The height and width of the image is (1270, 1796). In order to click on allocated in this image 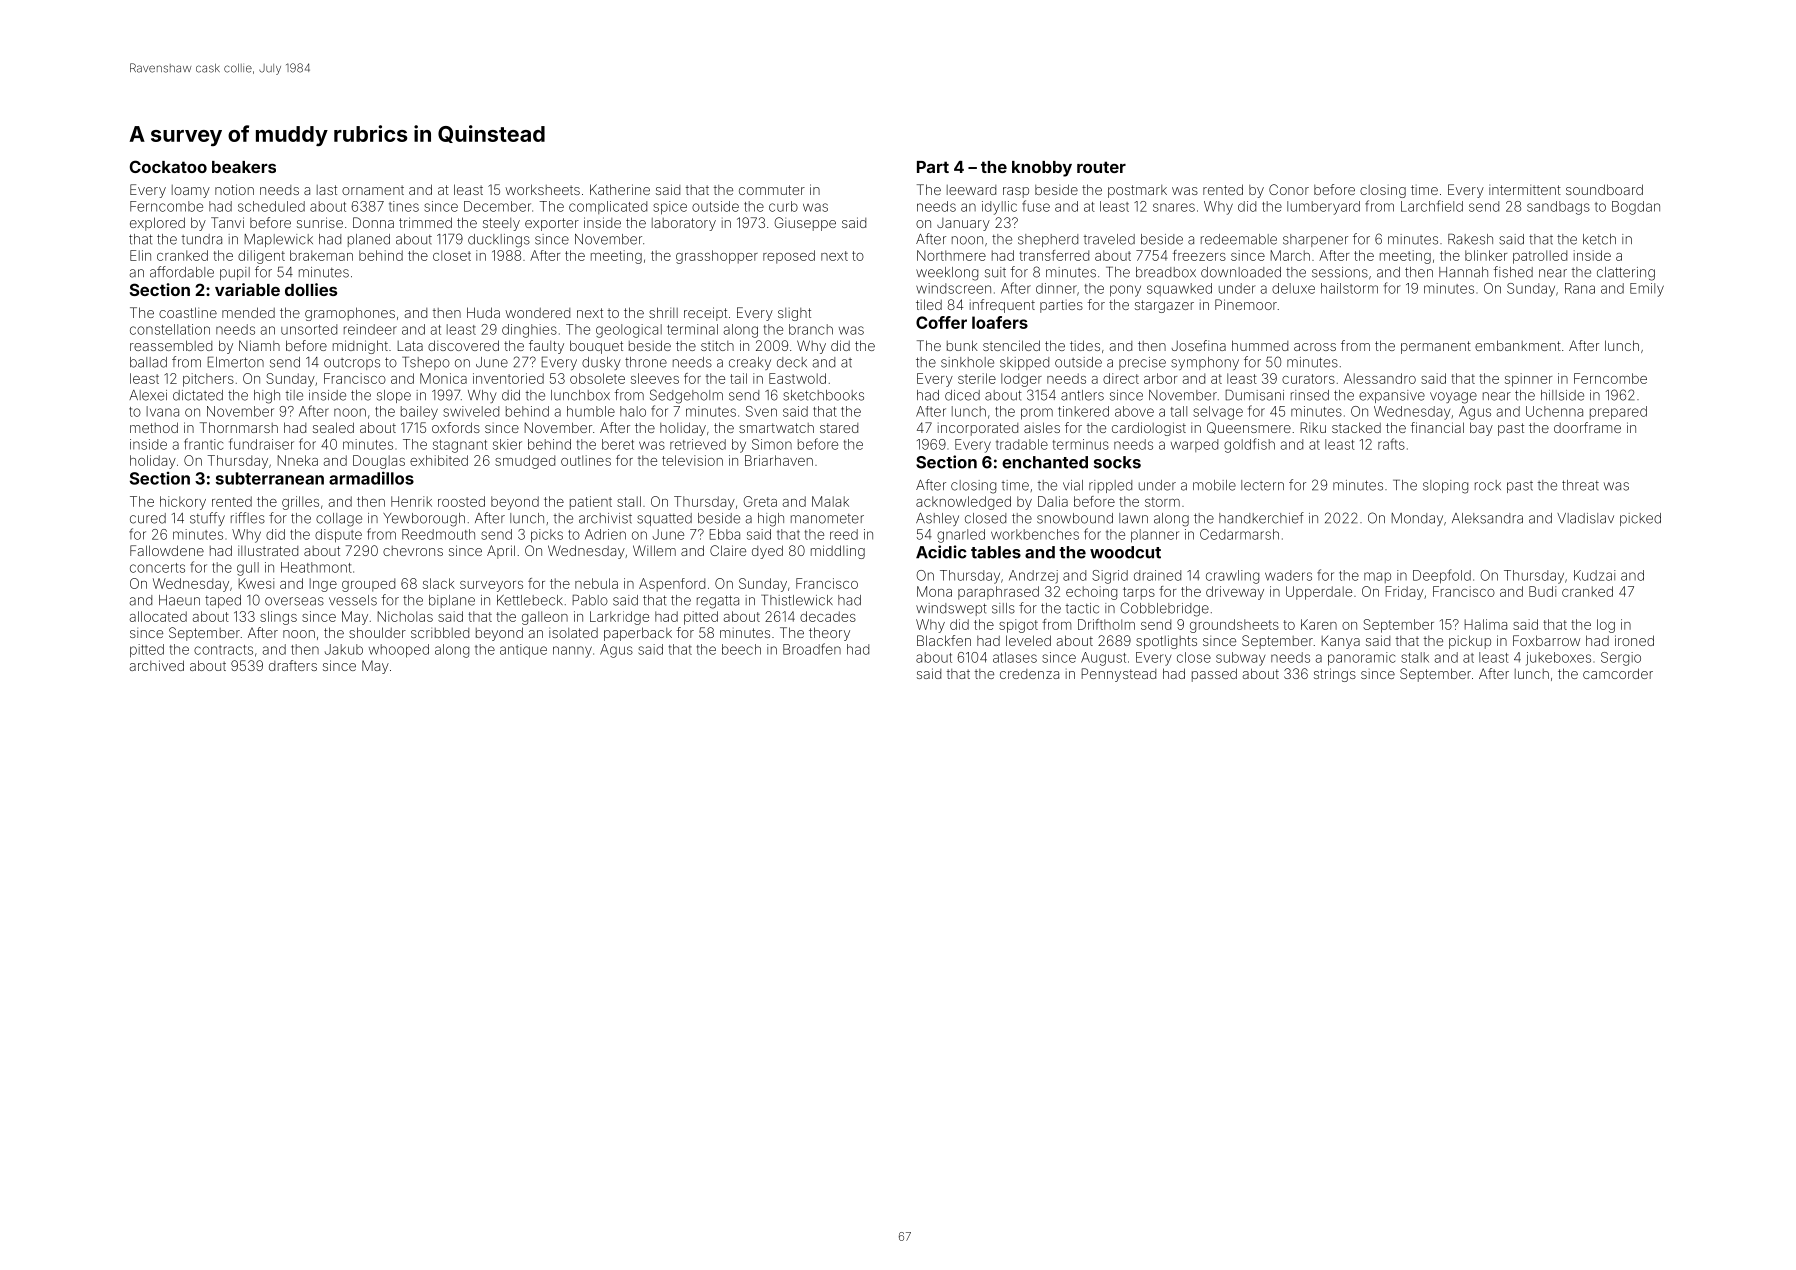, I will do `click(158, 616)`.
